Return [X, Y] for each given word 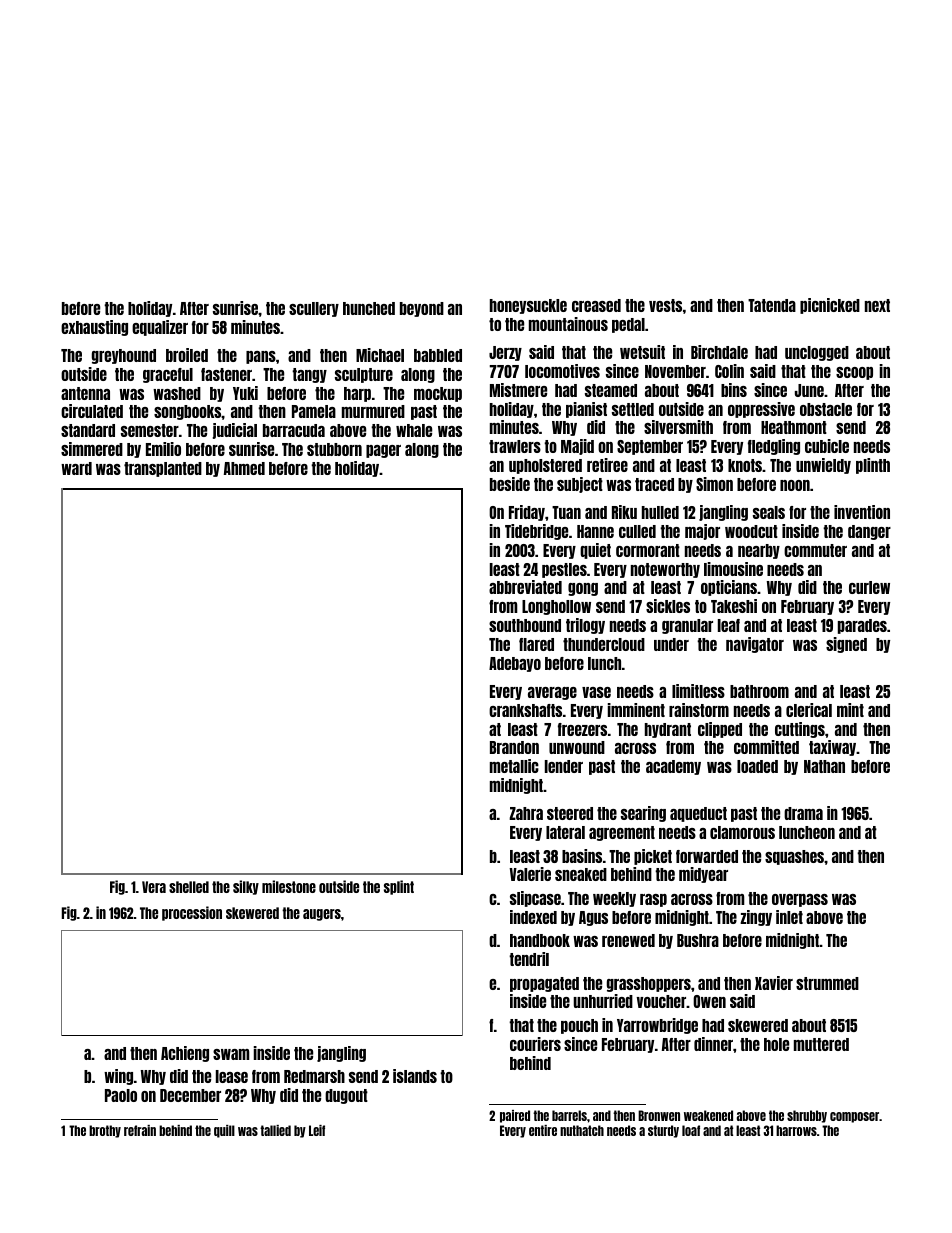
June [809, 390]
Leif [317, 1130]
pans [261, 357]
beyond [422, 309]
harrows [796, 1130]
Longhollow [556, 607]
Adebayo [515, 664]
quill [224, 1131]
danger [869, 532]
